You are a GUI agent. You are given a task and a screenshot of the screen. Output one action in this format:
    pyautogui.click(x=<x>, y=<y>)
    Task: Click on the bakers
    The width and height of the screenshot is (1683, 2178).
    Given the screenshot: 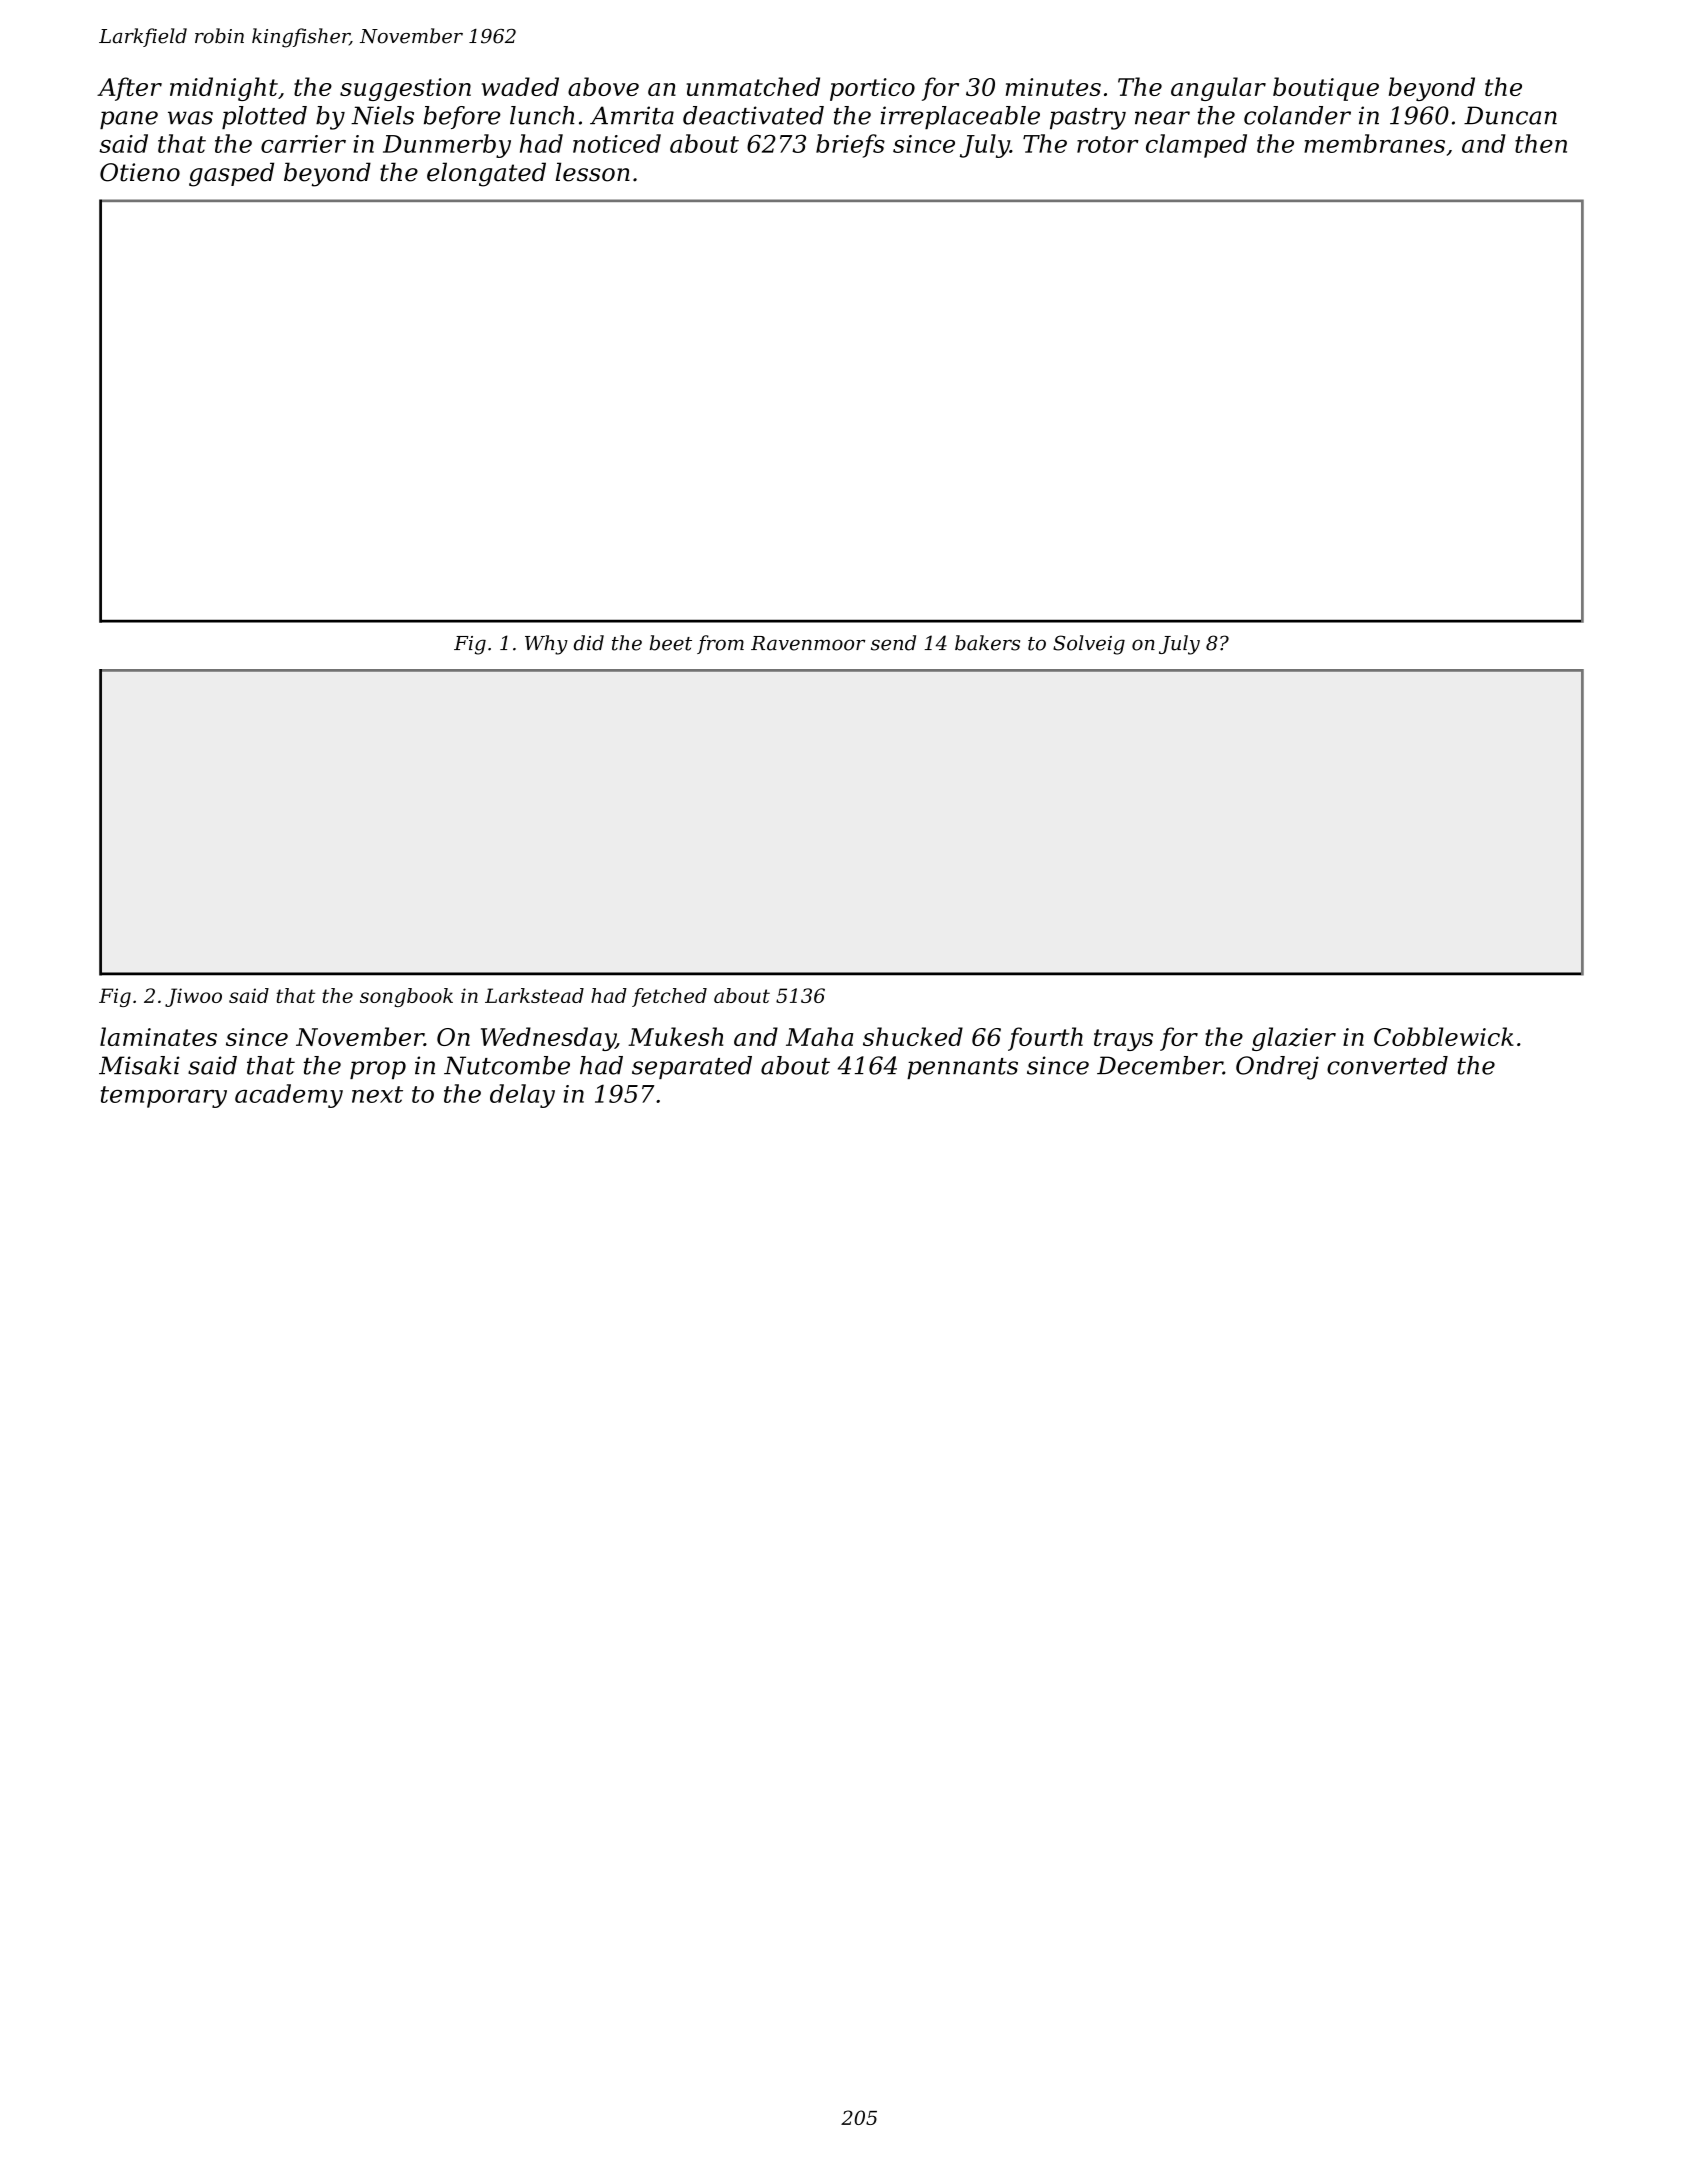 What is the action you would take?
    pyautogui.click(x=987, y=643)
